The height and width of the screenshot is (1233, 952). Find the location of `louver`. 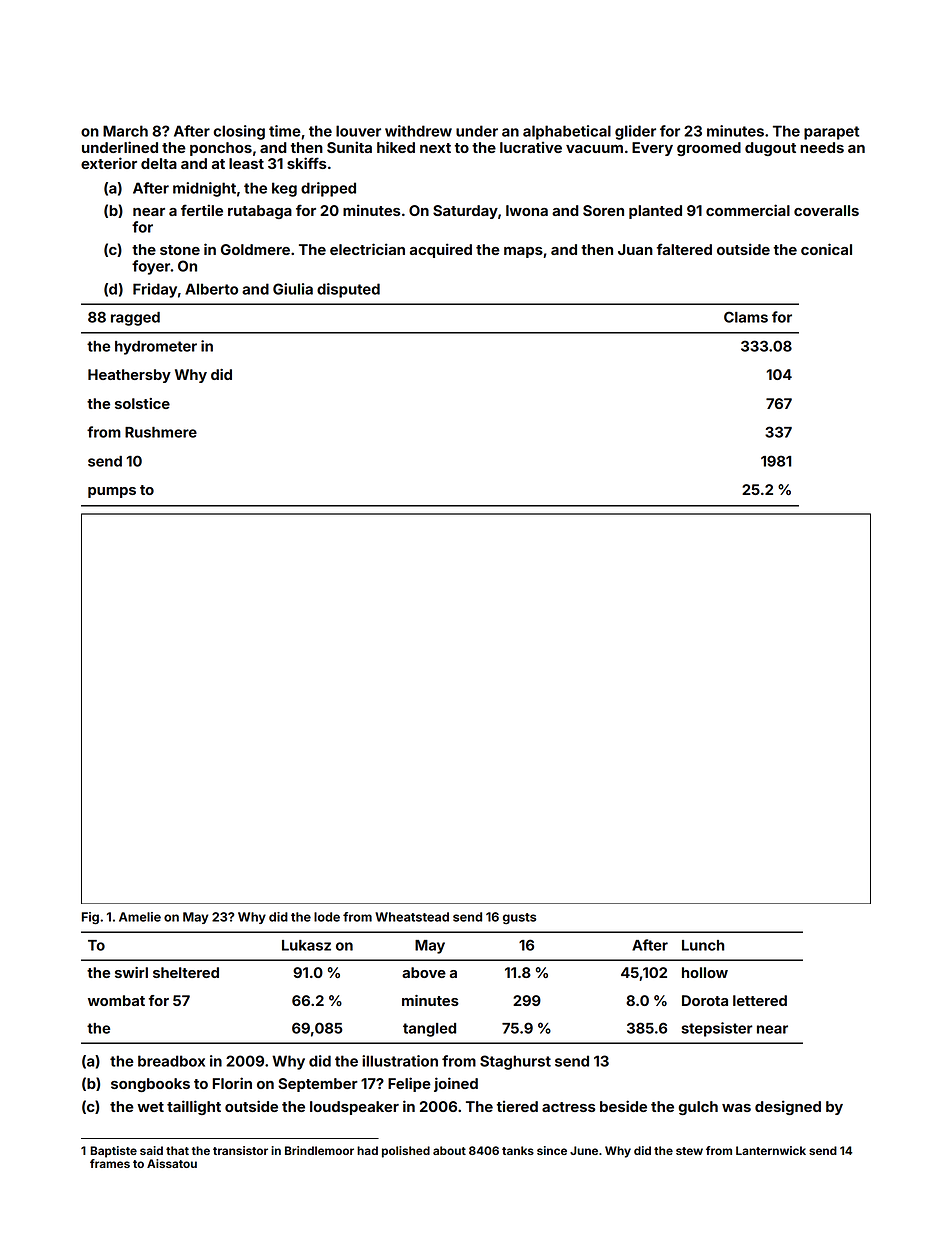

louver is located at coordinates (358, 131).
